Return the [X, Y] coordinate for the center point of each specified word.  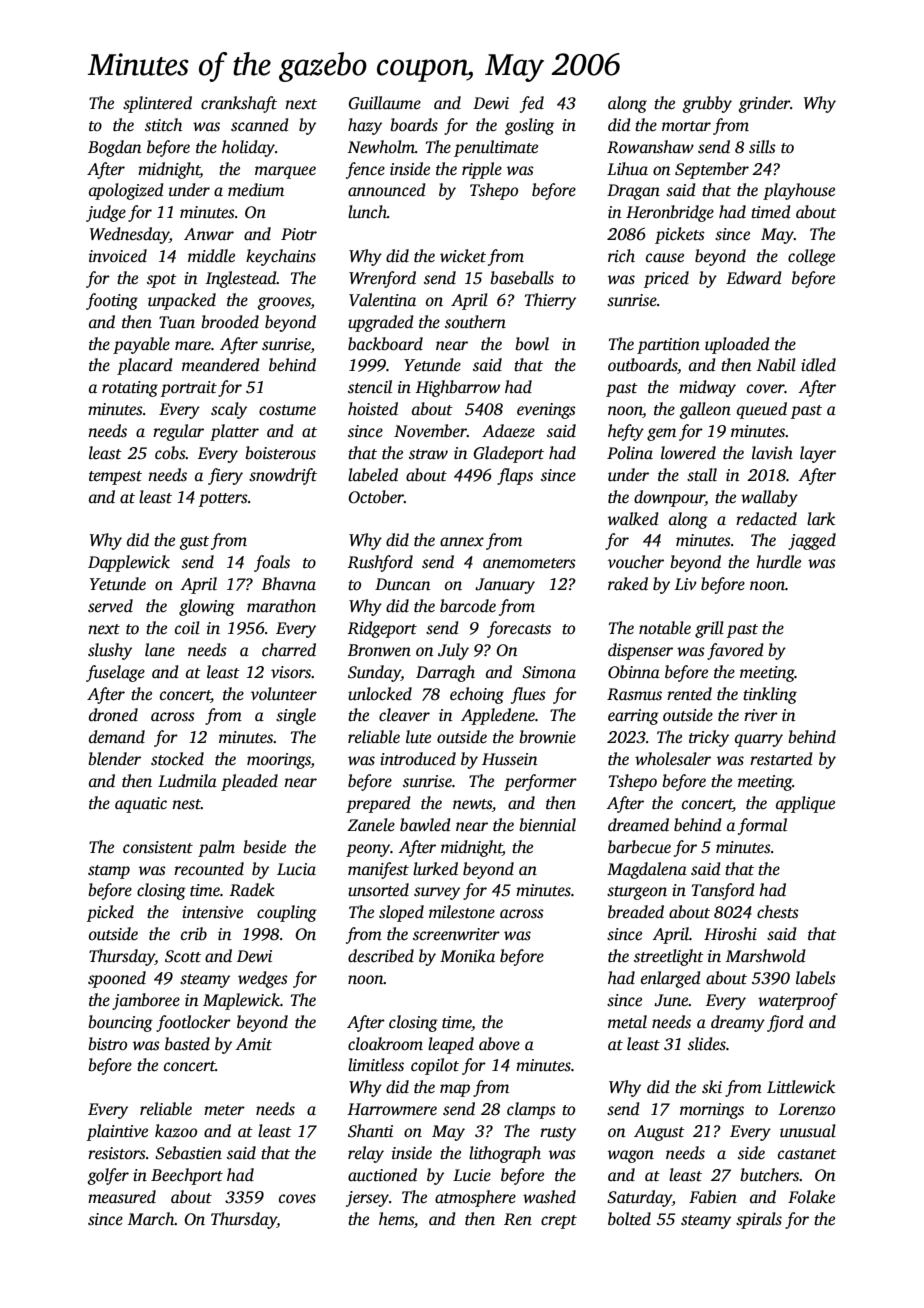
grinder [764, 104]
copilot [435, 1066]
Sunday [374, 673]
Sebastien [188, 1153]
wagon [631, 1156]
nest [186, 804]
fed [532, 104]
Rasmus [634, 694]
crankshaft [239, 104]
